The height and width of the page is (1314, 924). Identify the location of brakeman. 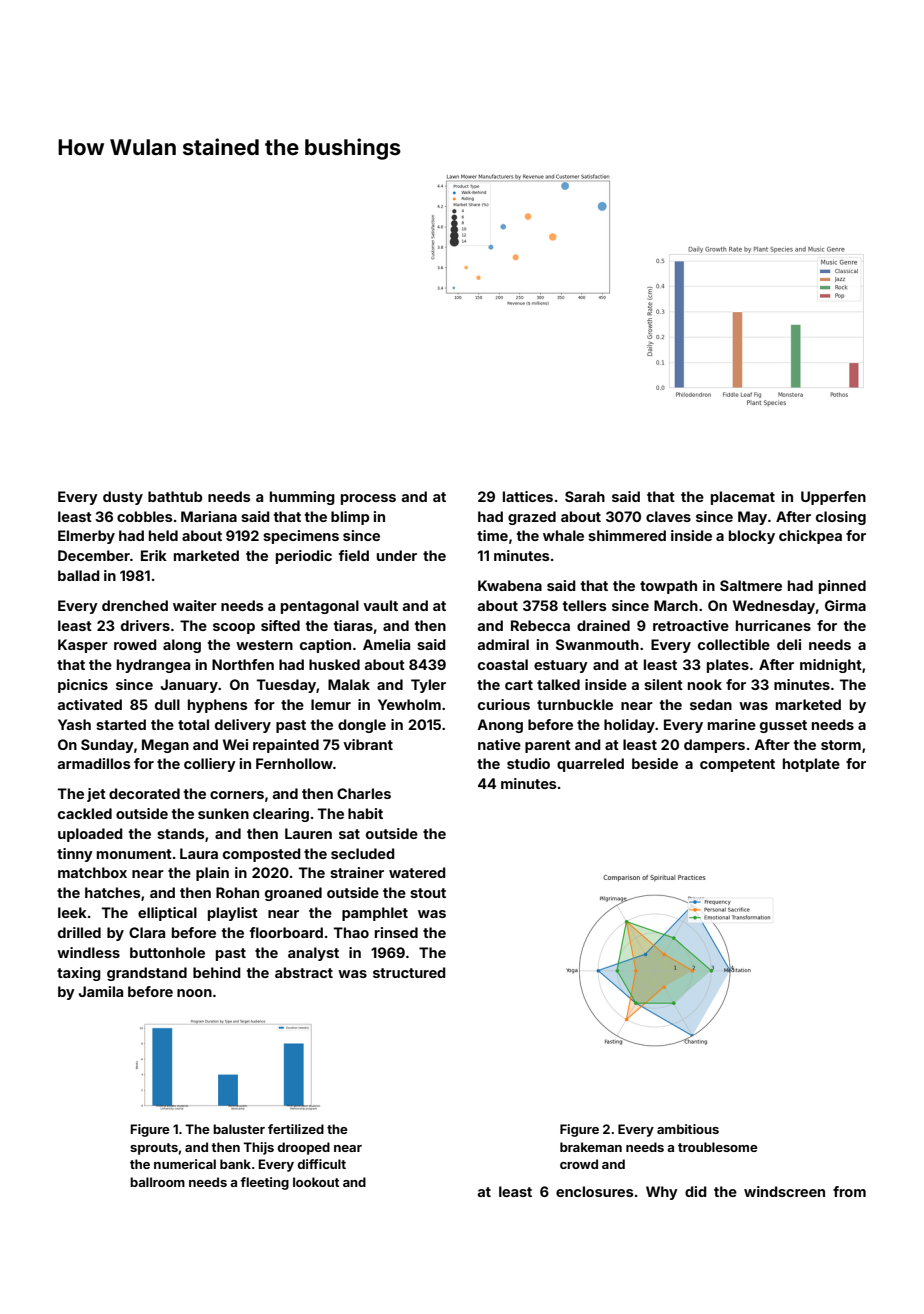
(591, 1147).
